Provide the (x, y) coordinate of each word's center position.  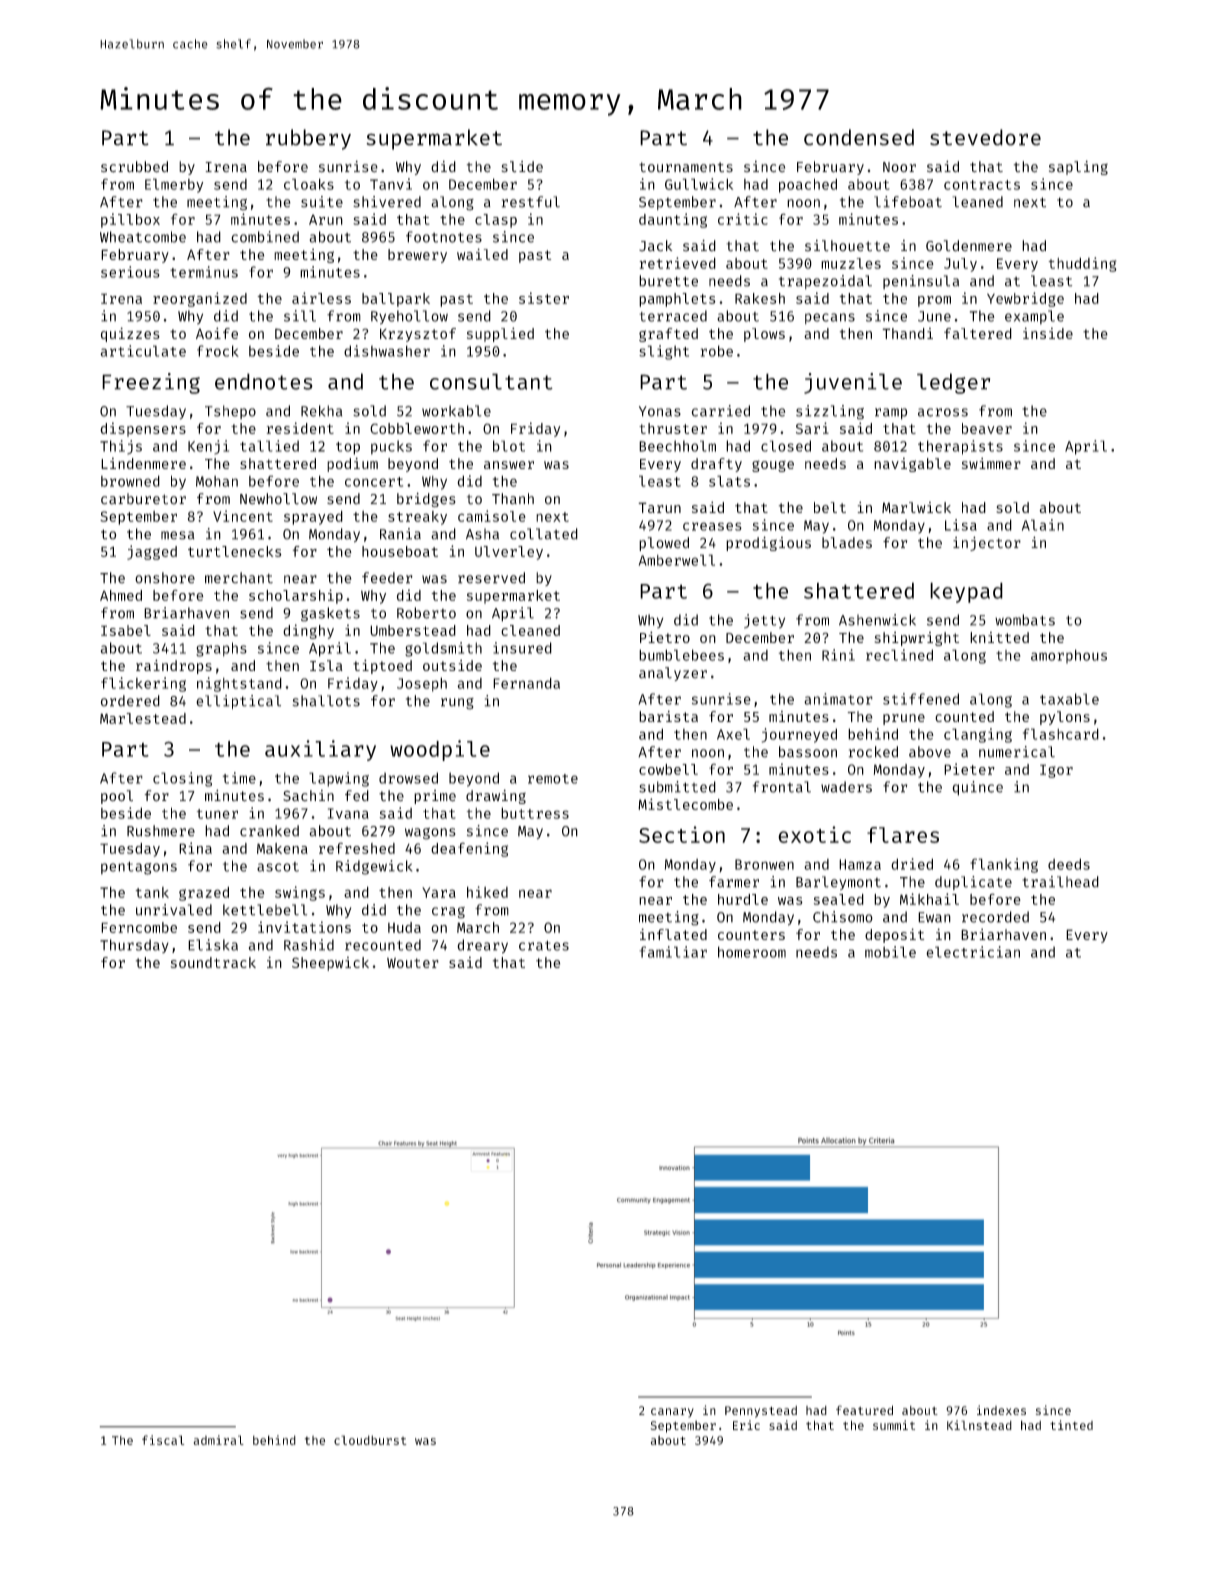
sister (544, 298)
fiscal (163, 1440)
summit (894, 1425)
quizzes (130, 334)
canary (672, 1413)
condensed (859, 137)
